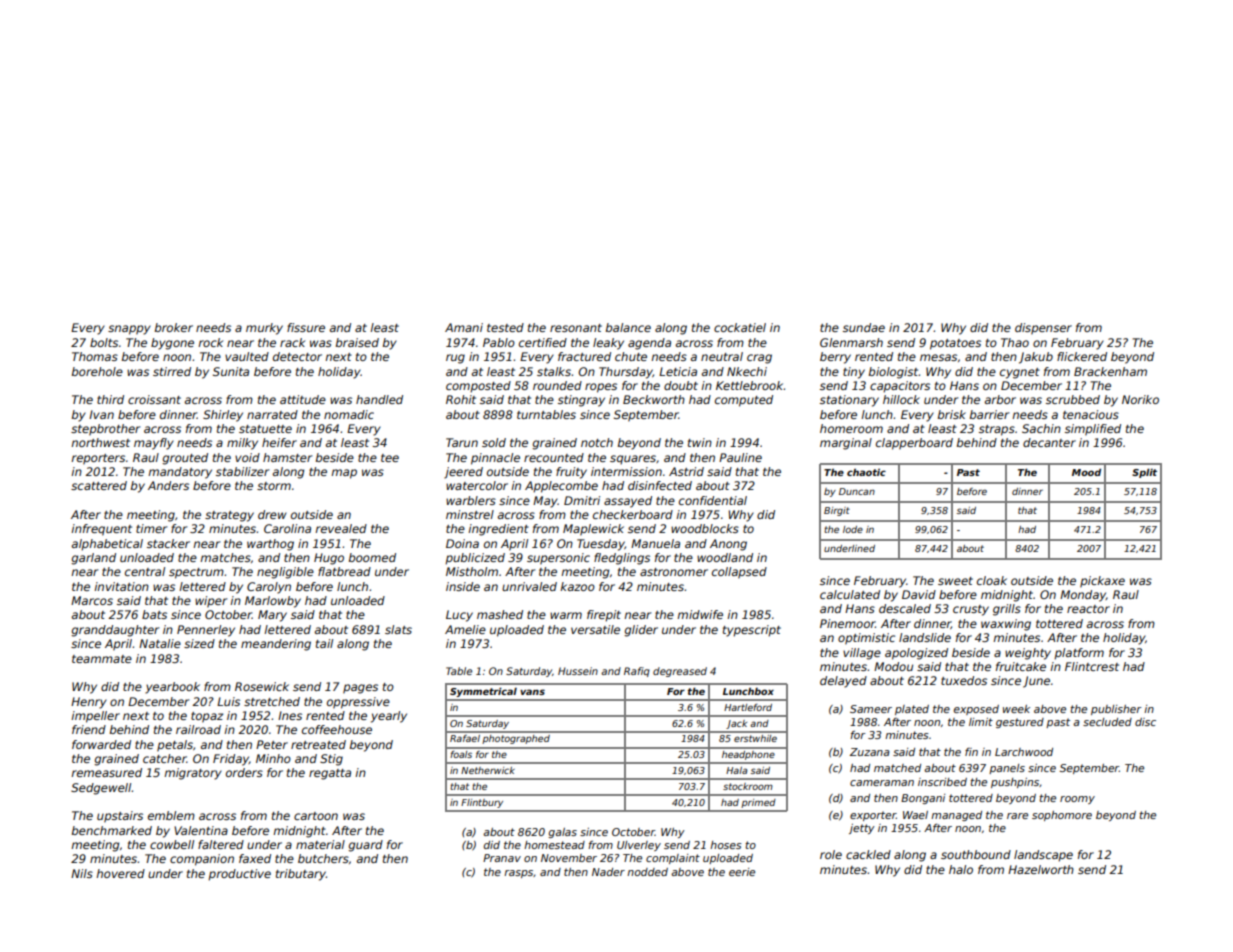 The height and width of the document is (952, 1233). What do you see at coordinates (518, 874) in the document?
I see `rasps` at bounding box center [518, 874].
